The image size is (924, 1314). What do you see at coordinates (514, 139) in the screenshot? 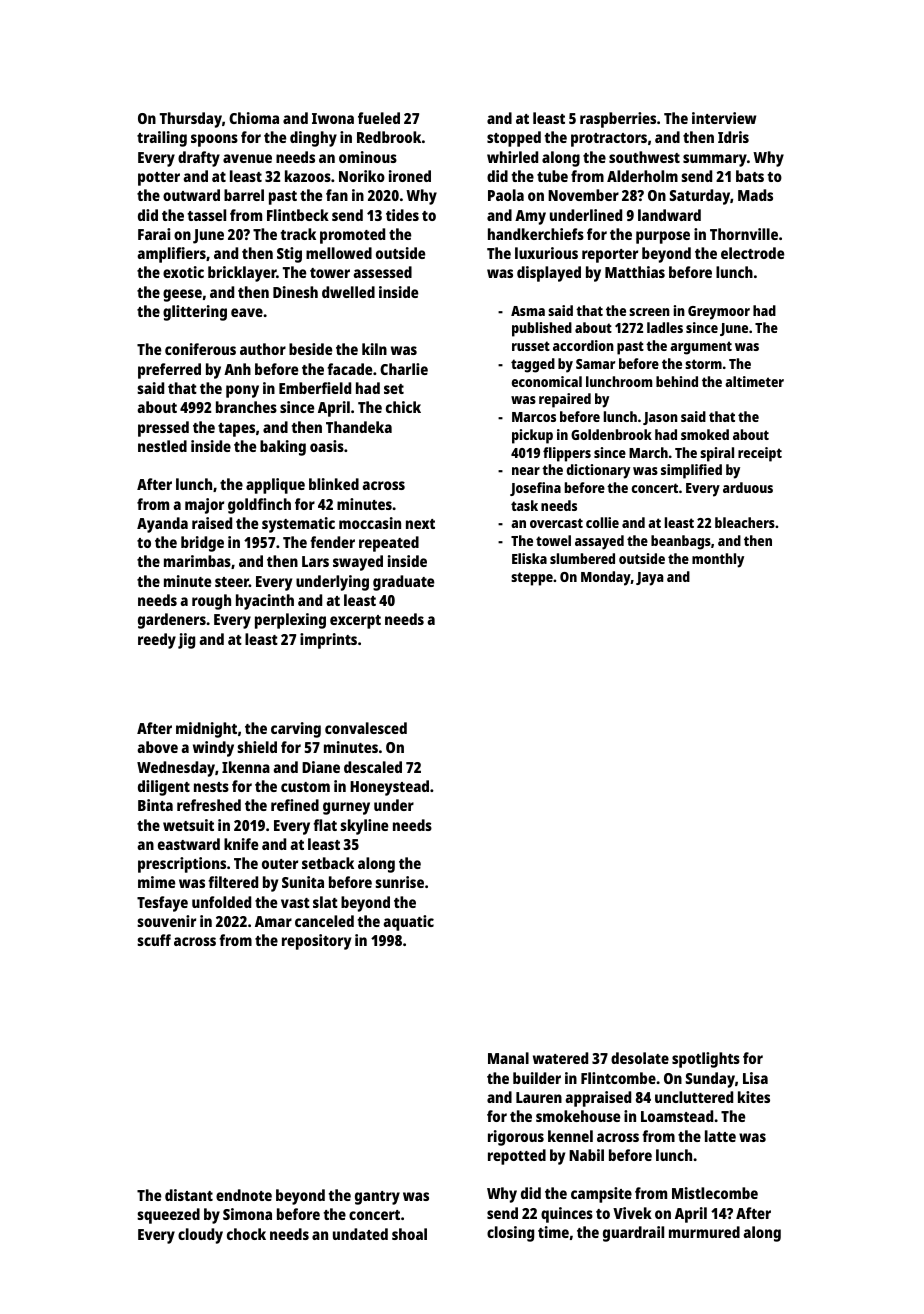
I see `stopped` at bounding box center [514, 139].
